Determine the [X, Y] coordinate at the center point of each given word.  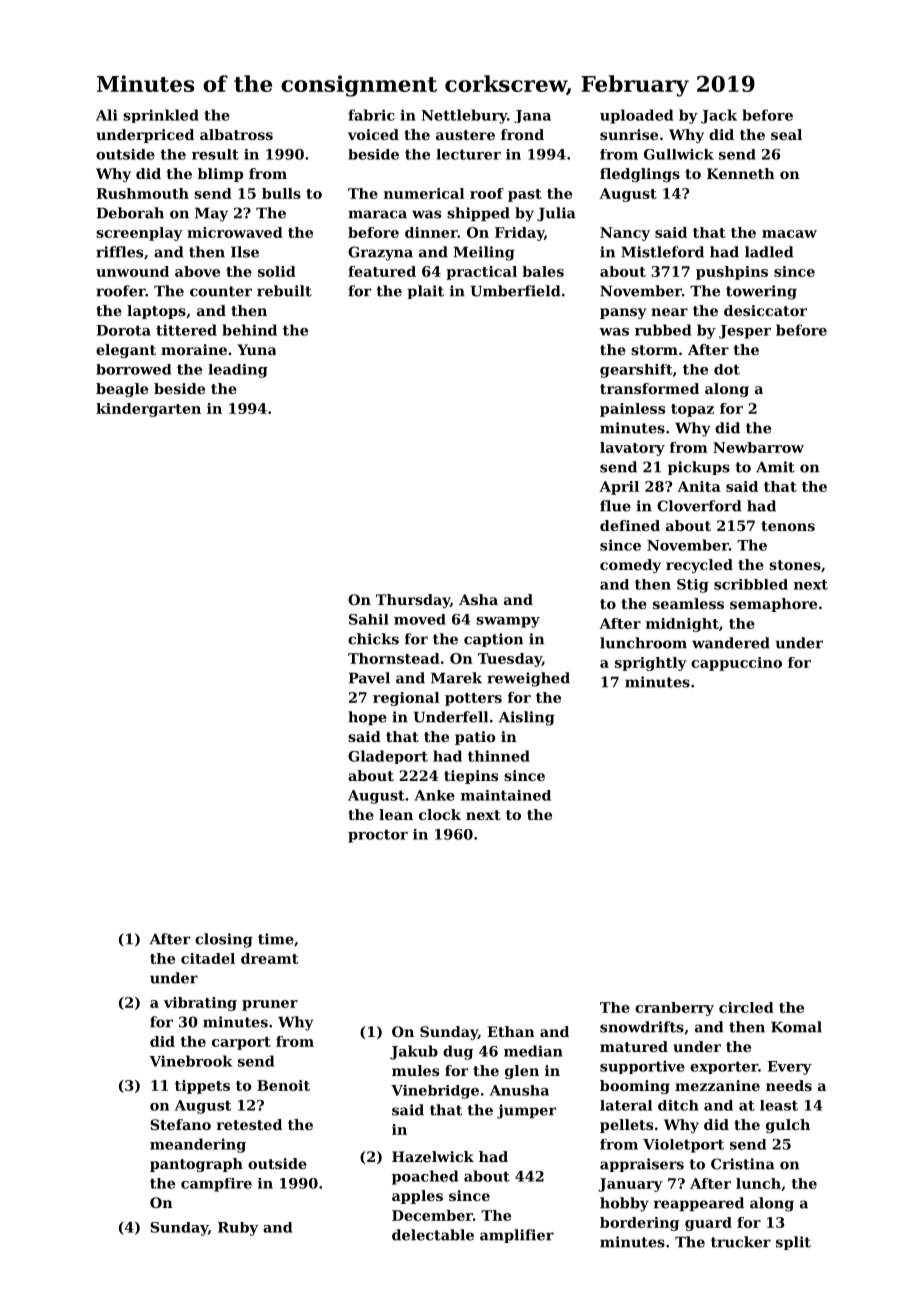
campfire [216, 1185]
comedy [630, 566]
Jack [719, 116]
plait [425, 292]
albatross [236, 134]
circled [746, 1007]
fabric [371, 115]
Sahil [369, 619]
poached [425, 1177]
